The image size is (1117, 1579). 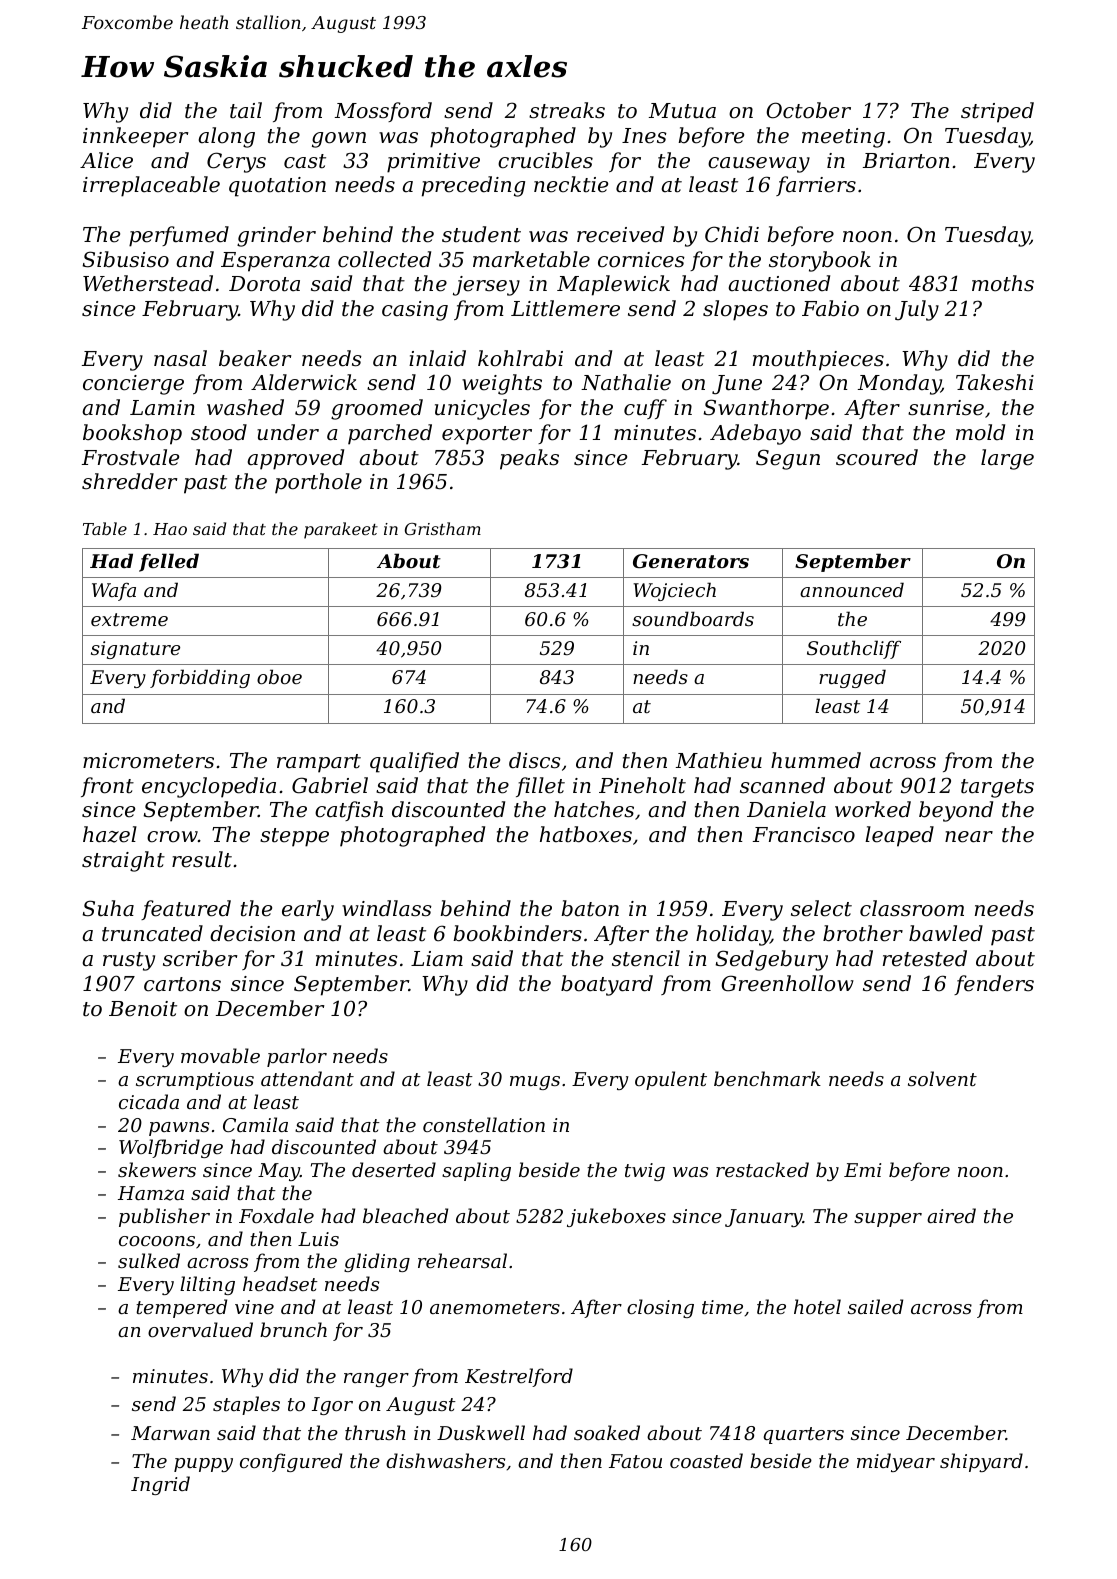 What do you see at coordinates (607, 985) in the document?
I see `boatyard` at bounding box center [607, 985].
